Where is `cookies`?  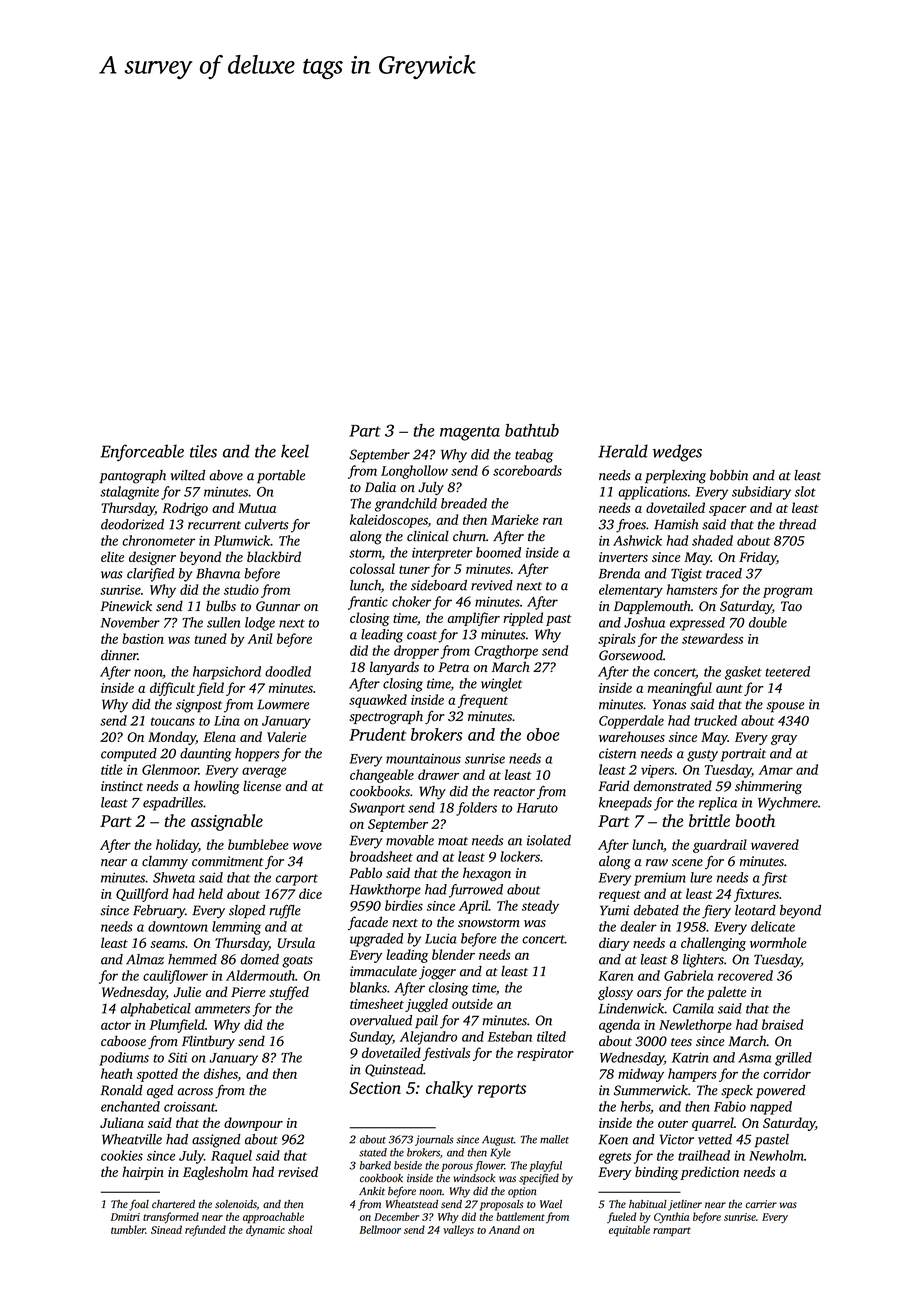 cookies is located at coordinates (122, 1155).
